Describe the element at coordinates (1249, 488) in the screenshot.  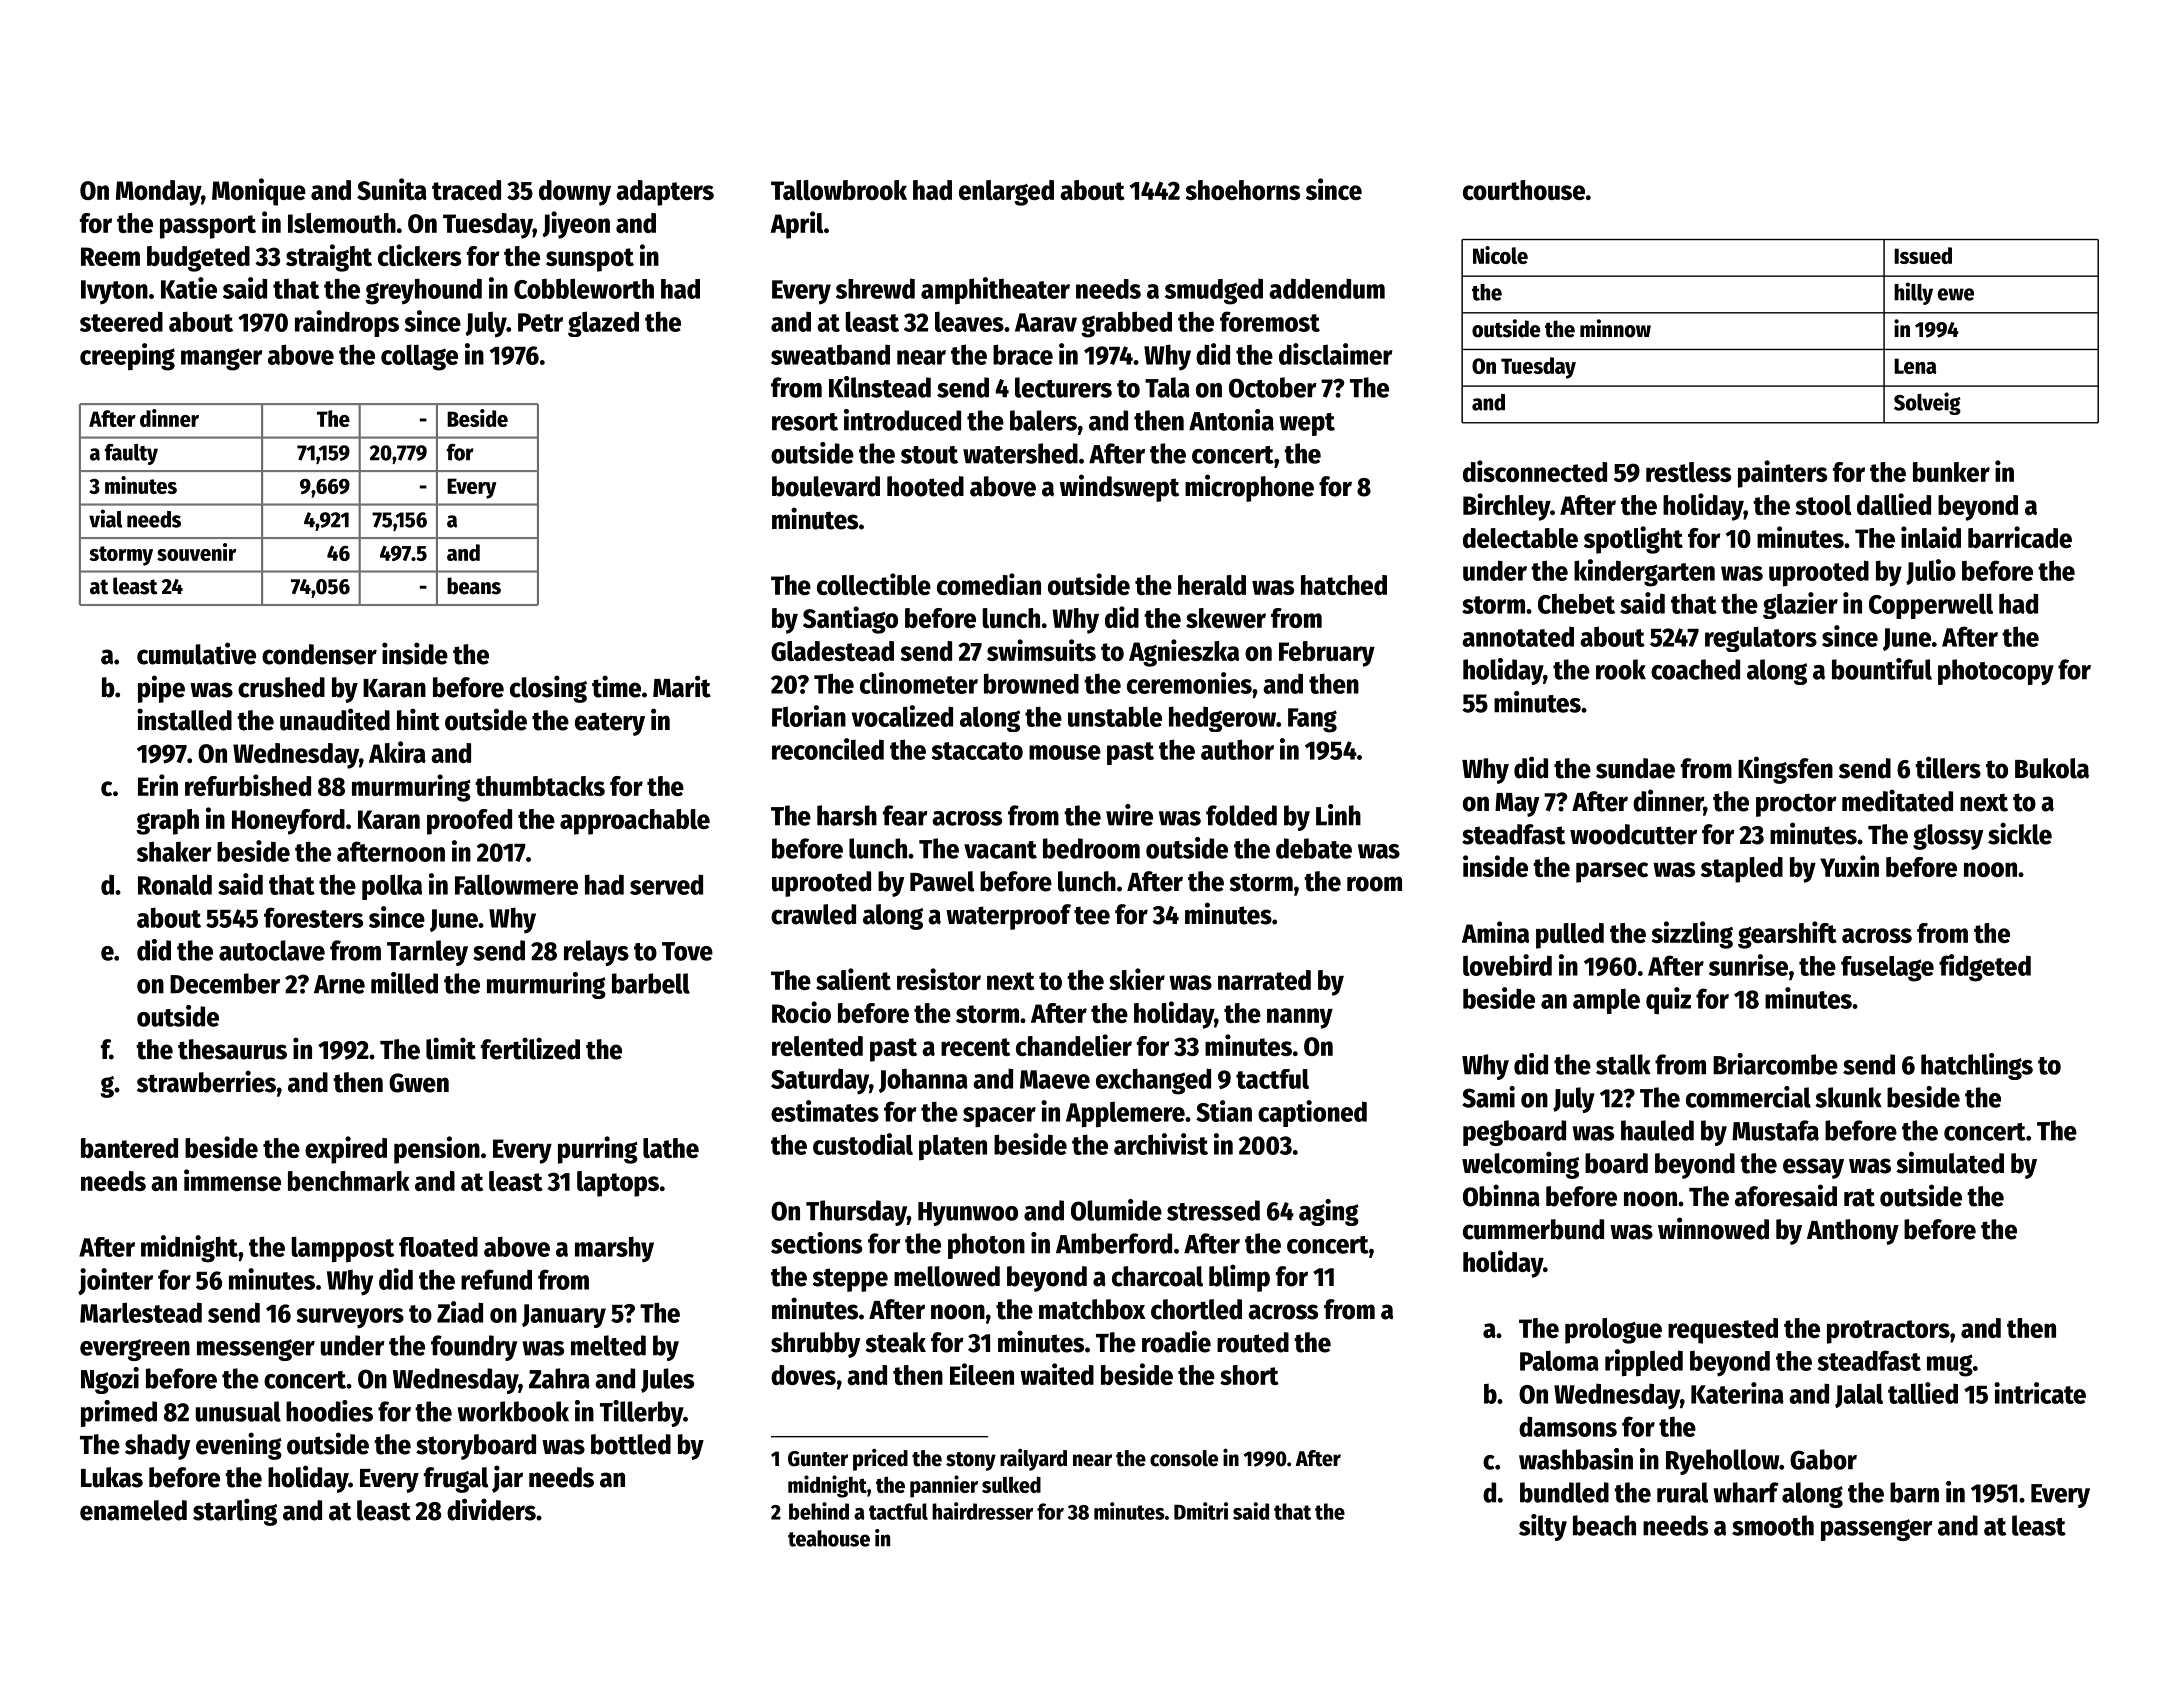
I see `microphone` at that location.
